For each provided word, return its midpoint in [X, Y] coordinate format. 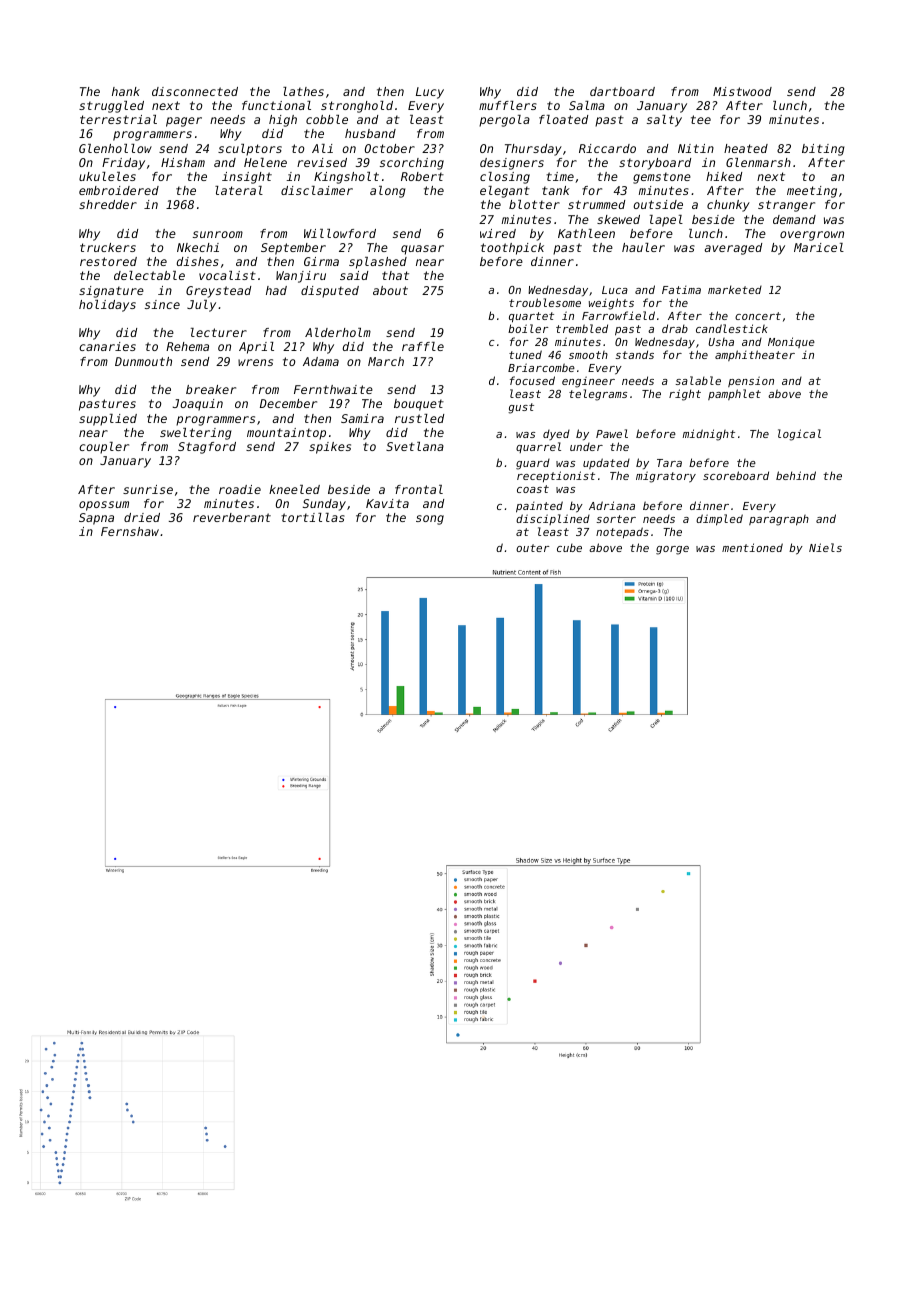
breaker [211, 389]
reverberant [232, 517]
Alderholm [338, 332]
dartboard [622, 91]
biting [823, 150]
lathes [303, 91]
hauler [643, 247]
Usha [721, 342]
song [430, 520]
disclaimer [317, 190]
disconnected [195, 91]
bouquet [419, 405]
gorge [672, 550]
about [390, 290]
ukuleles [107, 176]
